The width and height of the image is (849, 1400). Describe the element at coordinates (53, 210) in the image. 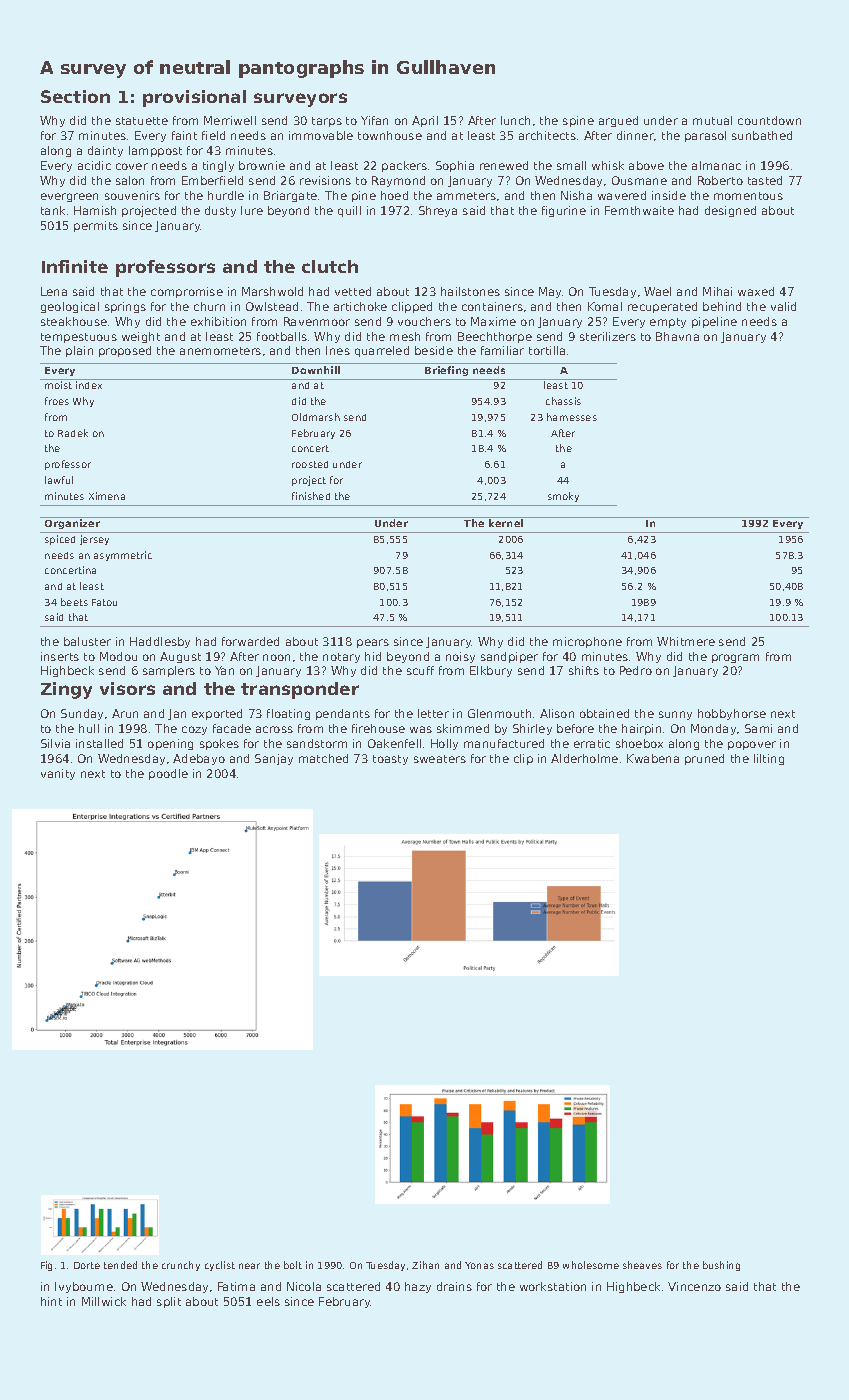

I see `tank` at that location.
